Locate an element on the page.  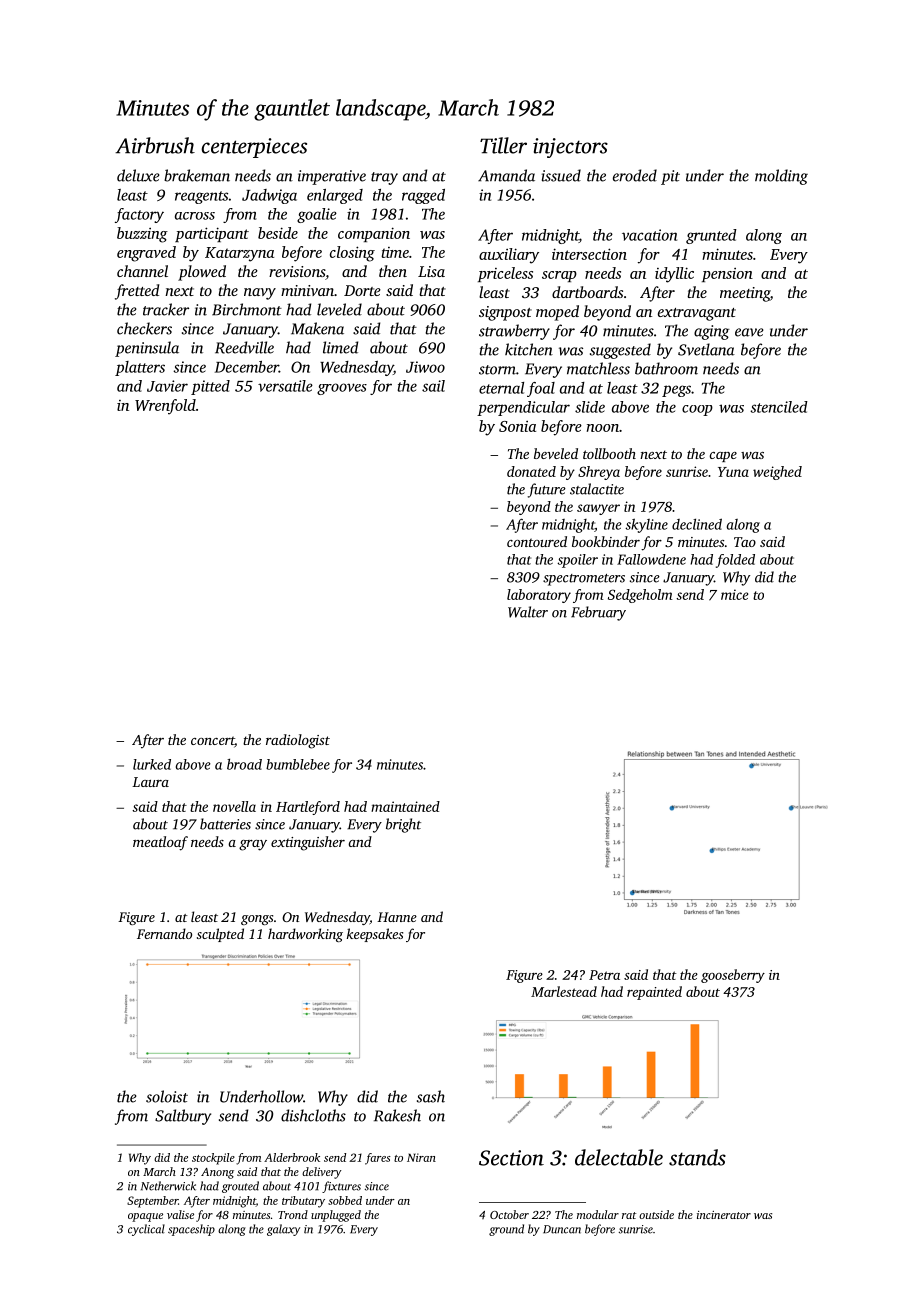
versatile is located at coordinates (285, 386).
